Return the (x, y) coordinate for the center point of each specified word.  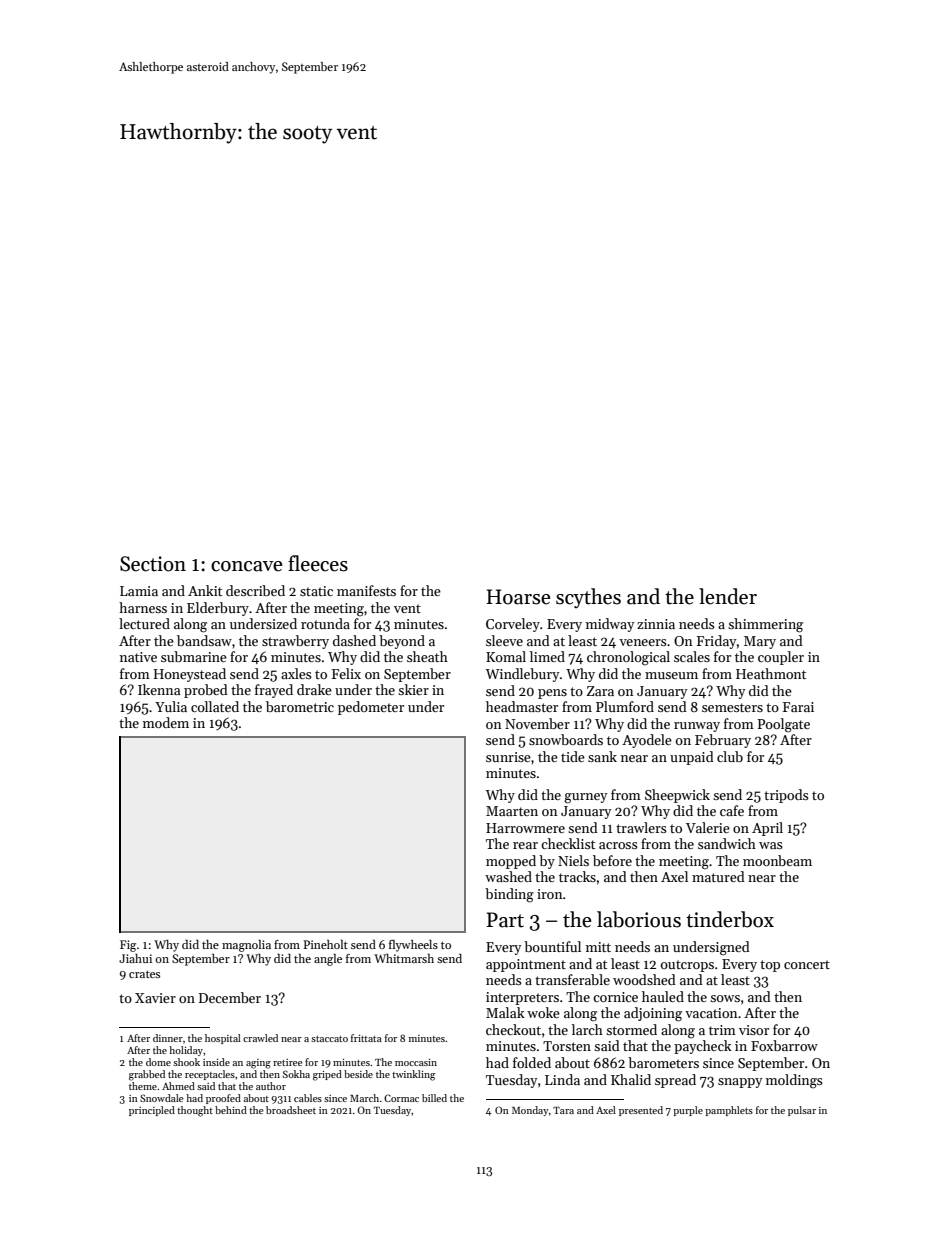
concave (246, 566)
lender (728, 596)
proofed (223, 1099)
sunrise (508, 757)
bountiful (552, 946)
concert (807, 964)
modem (166, 722)
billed (434, 1098)
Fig (128, 946)
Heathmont (771, 673)
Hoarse (518, 597)
